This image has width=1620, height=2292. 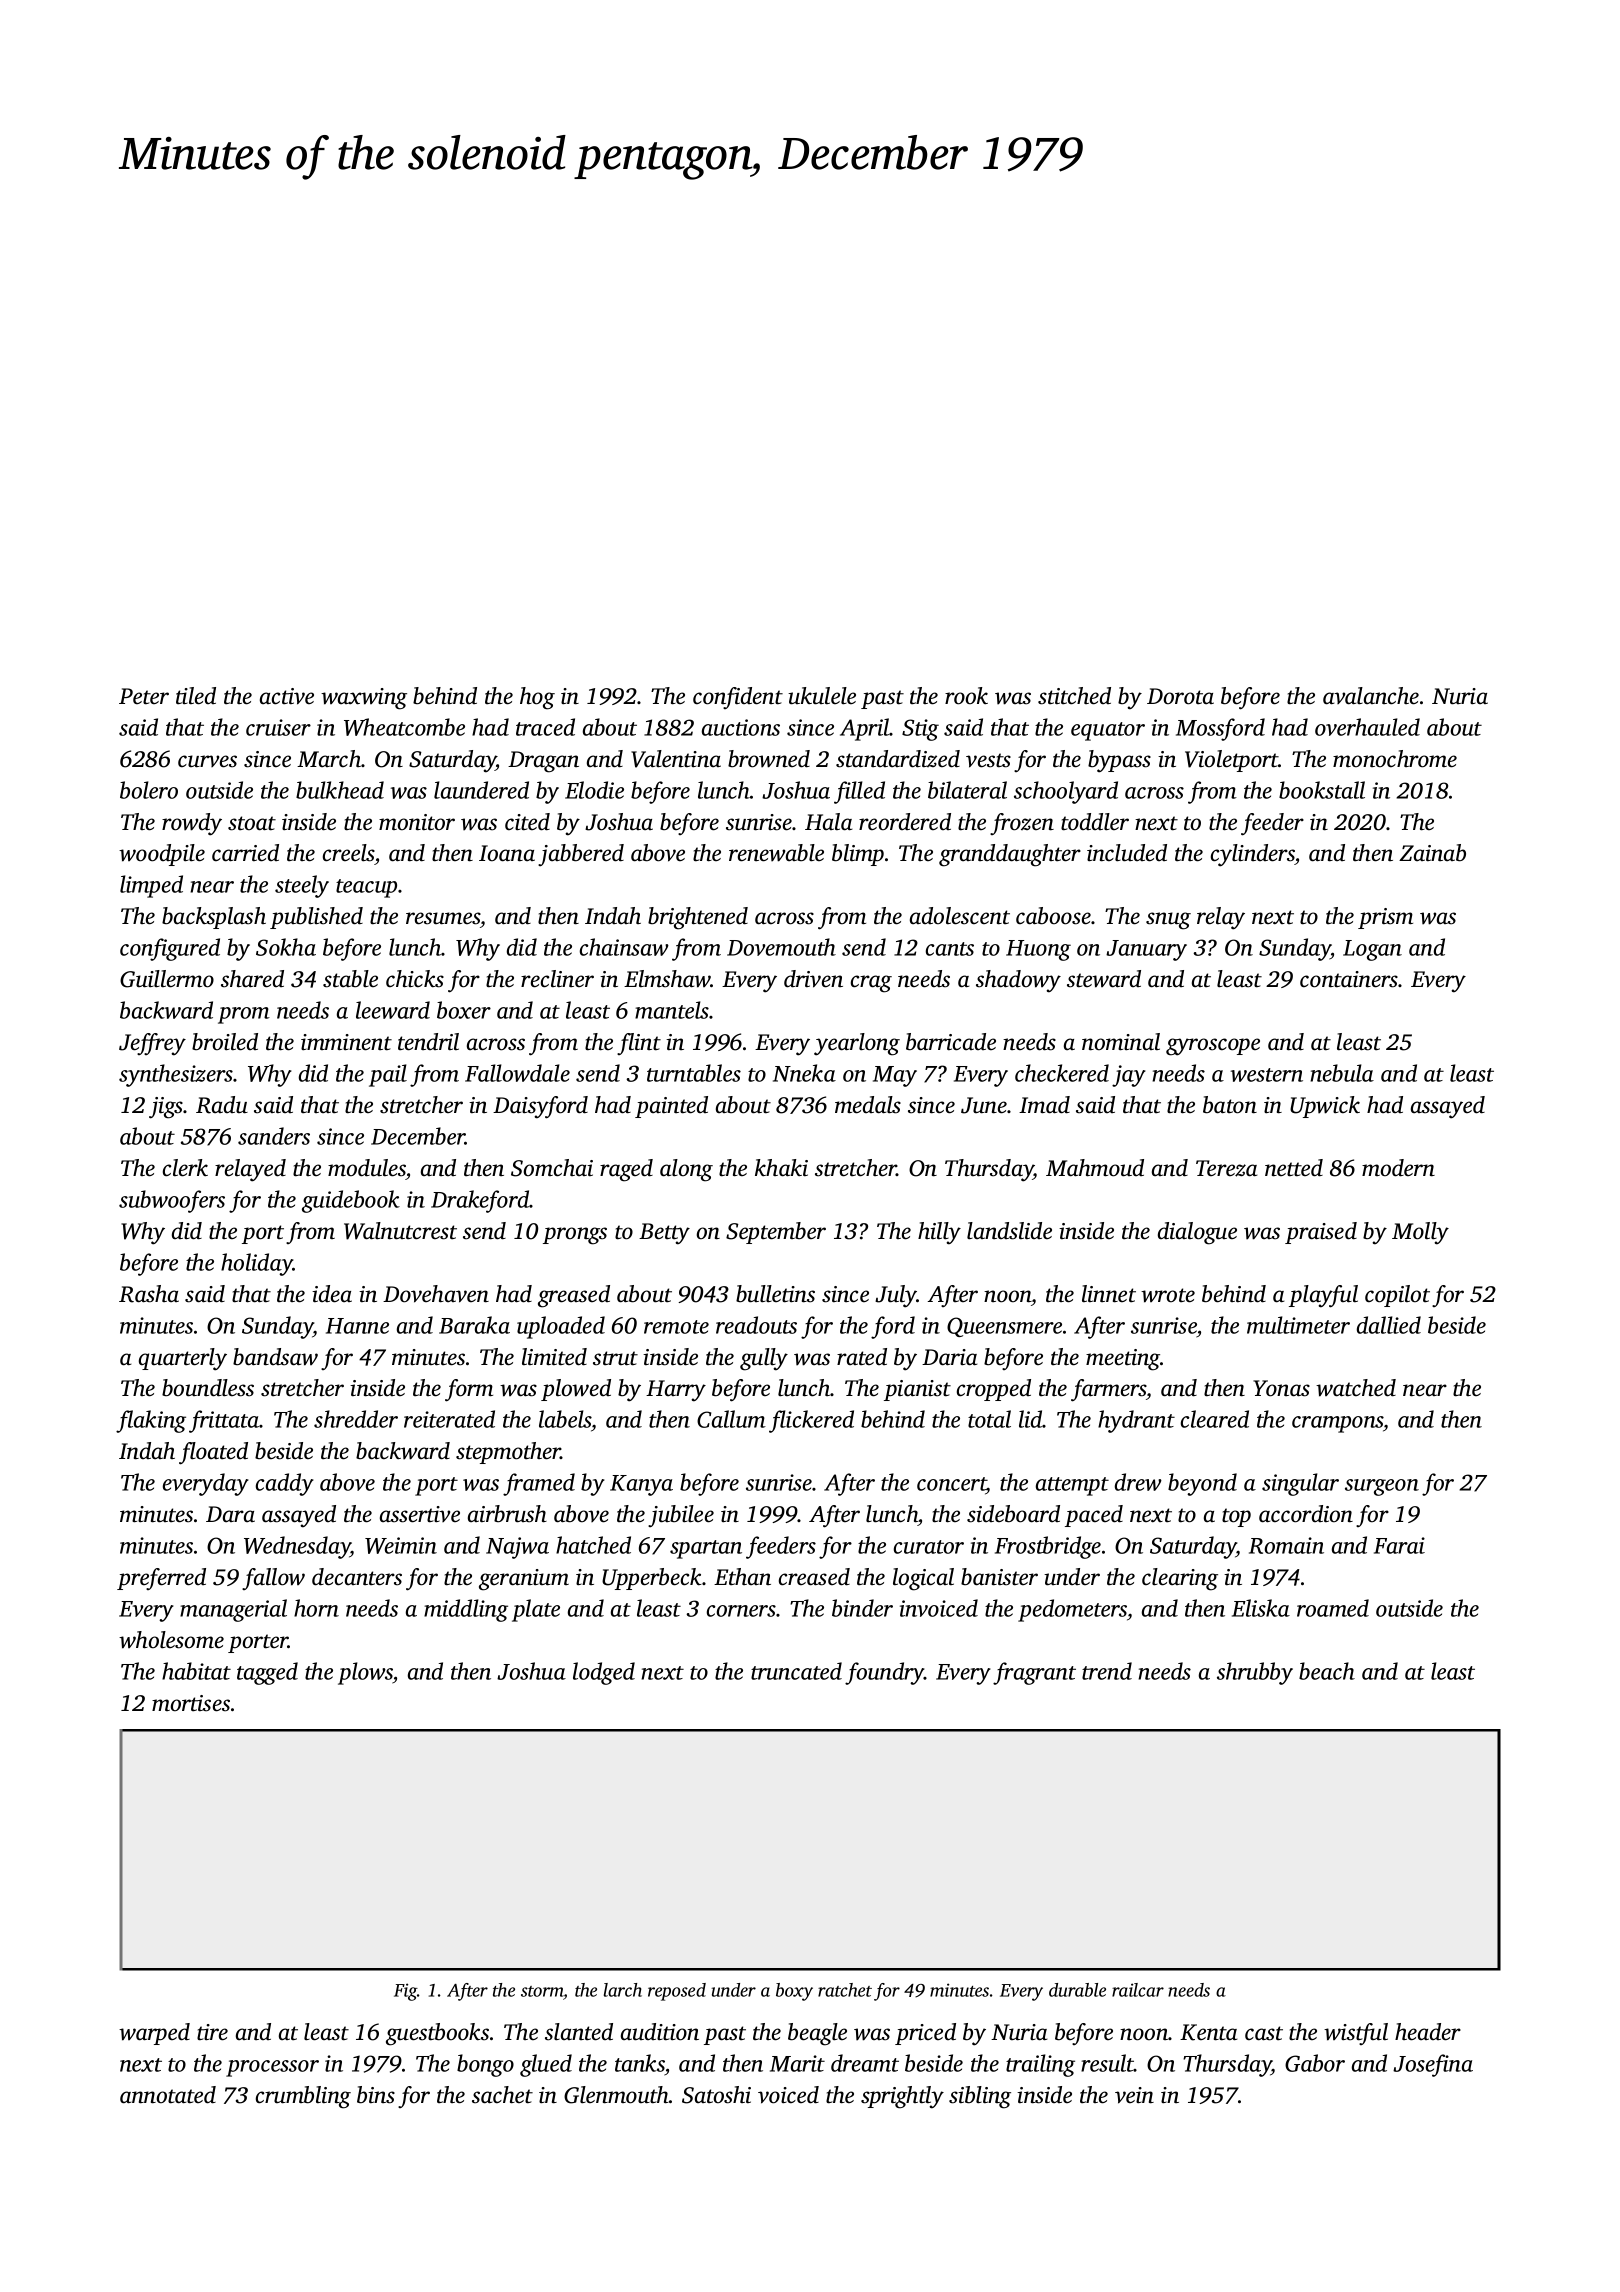 I want to click on sideboard, so click(x=1013, y=1514).
